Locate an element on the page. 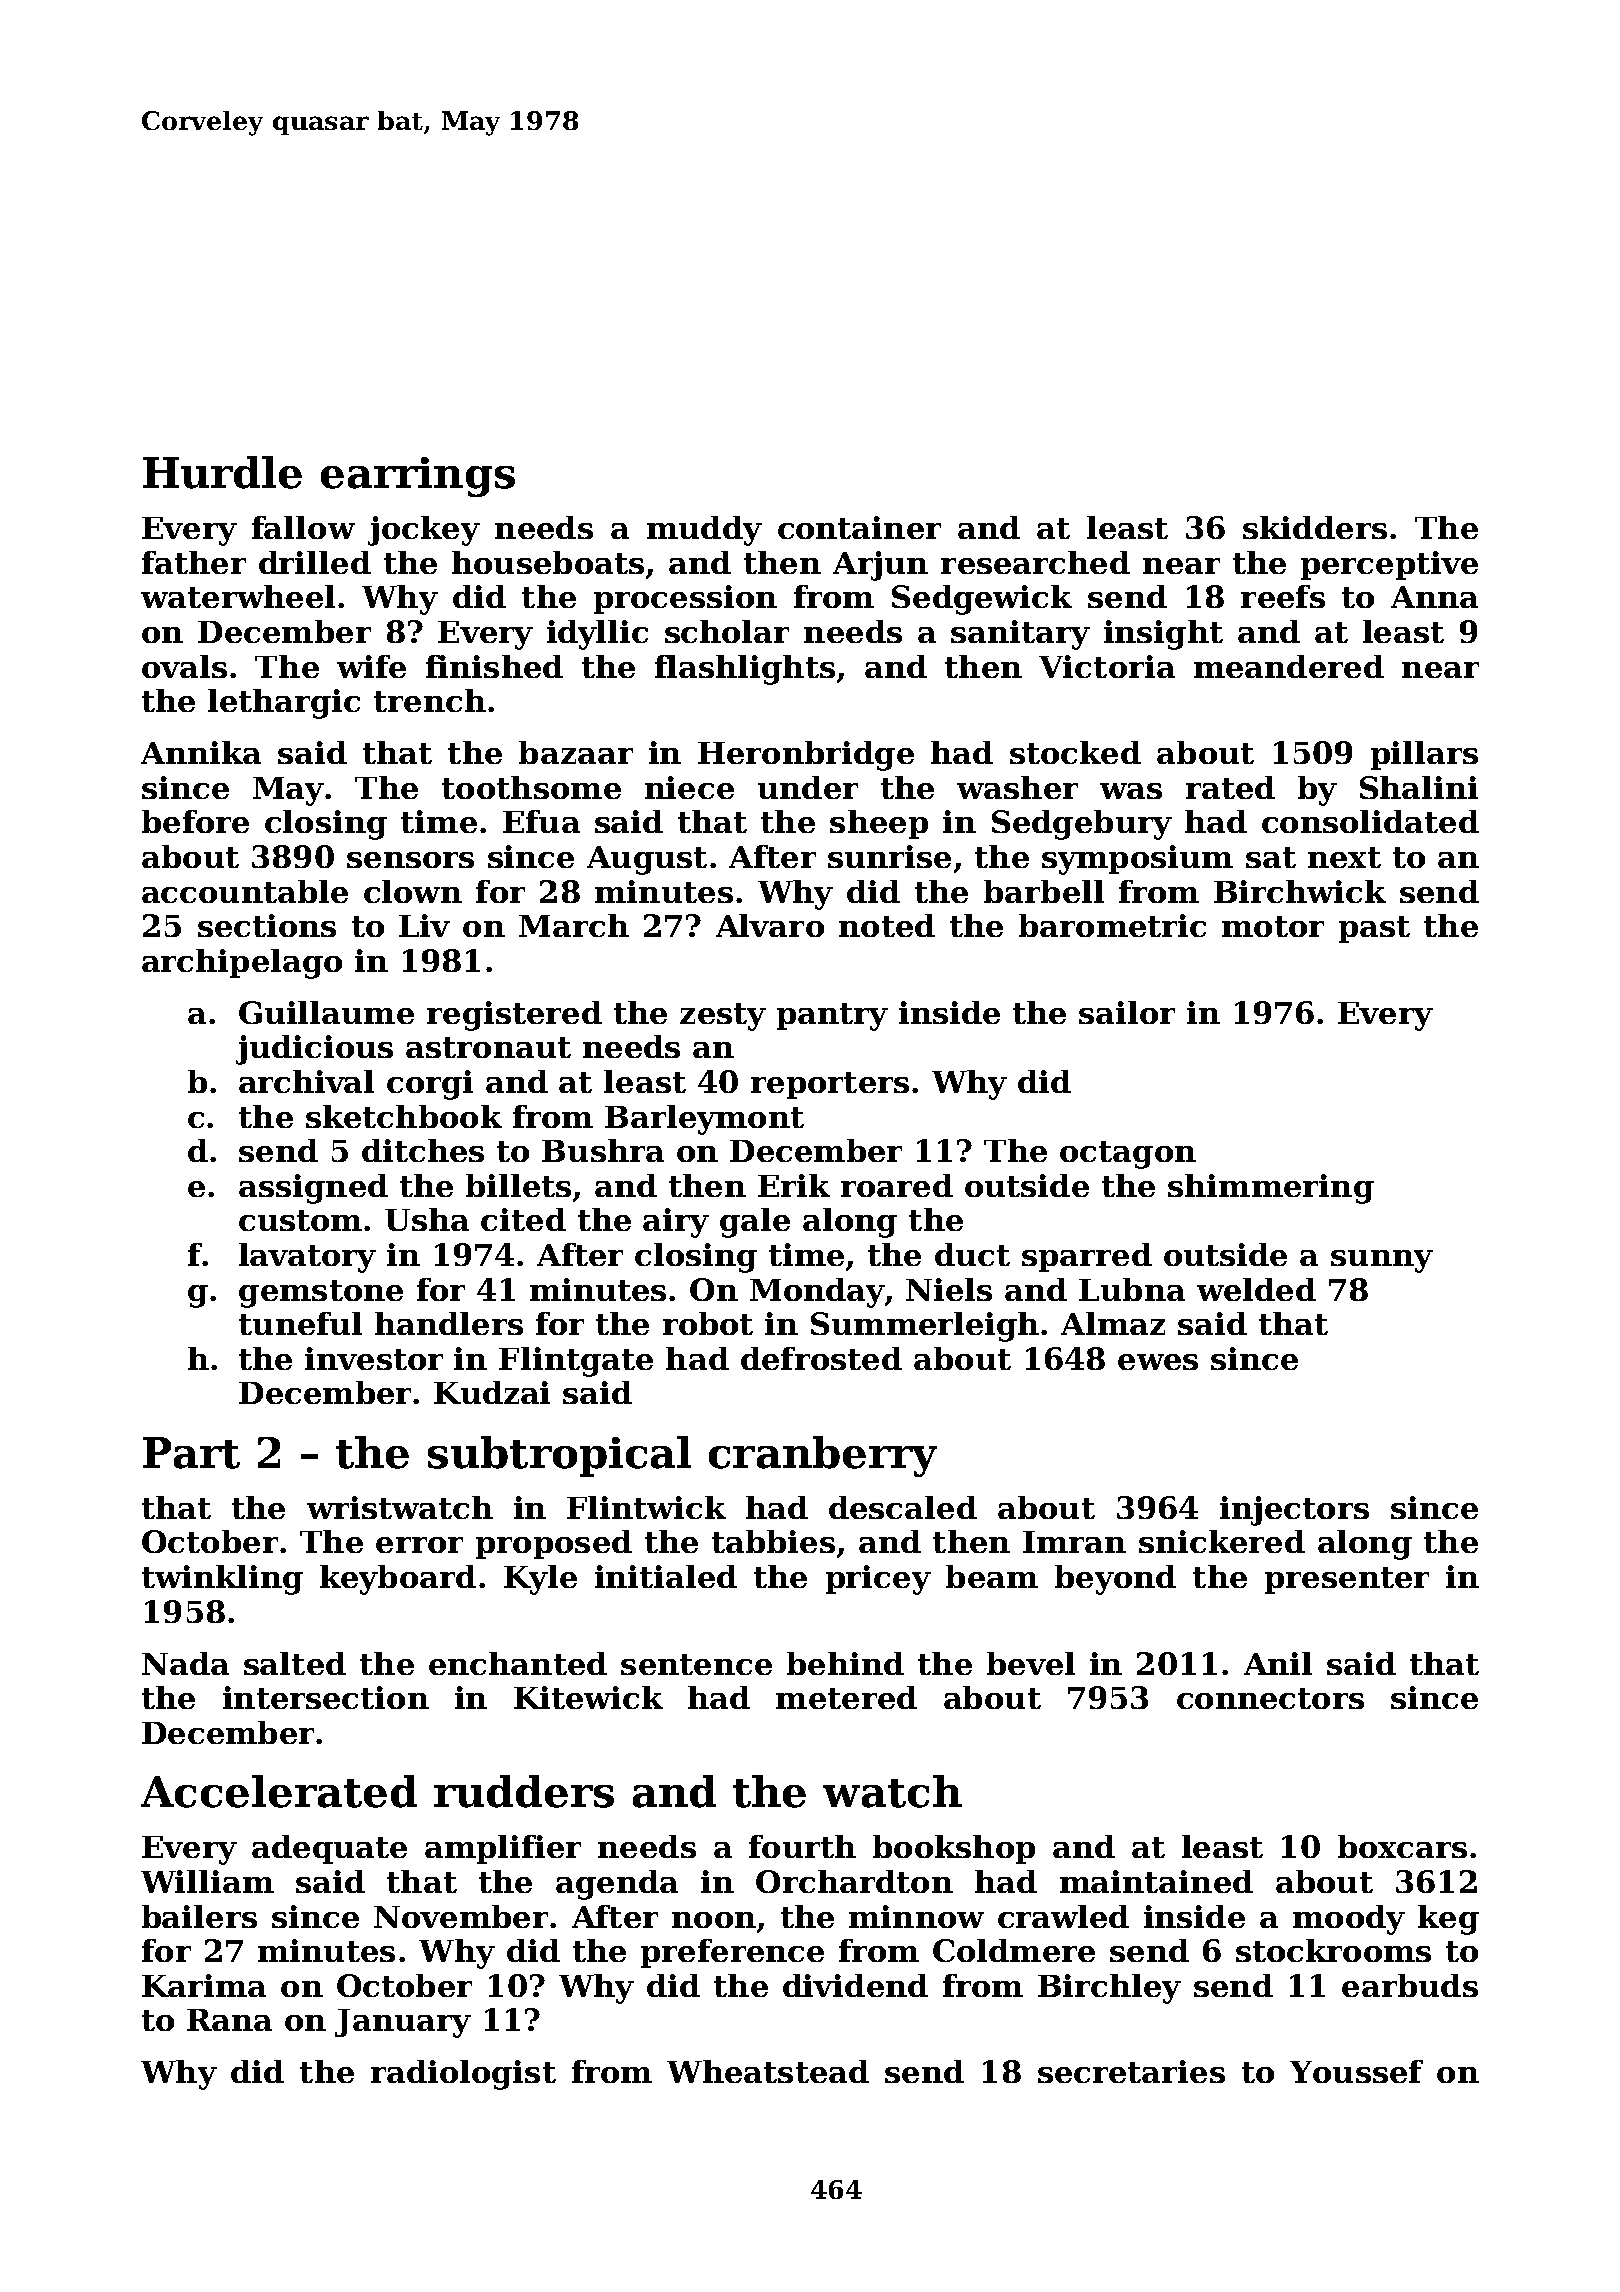 Image resolution: width=1620 pixels, height=2292 pixels. Hurdle is located at coordinates (222, 472).
